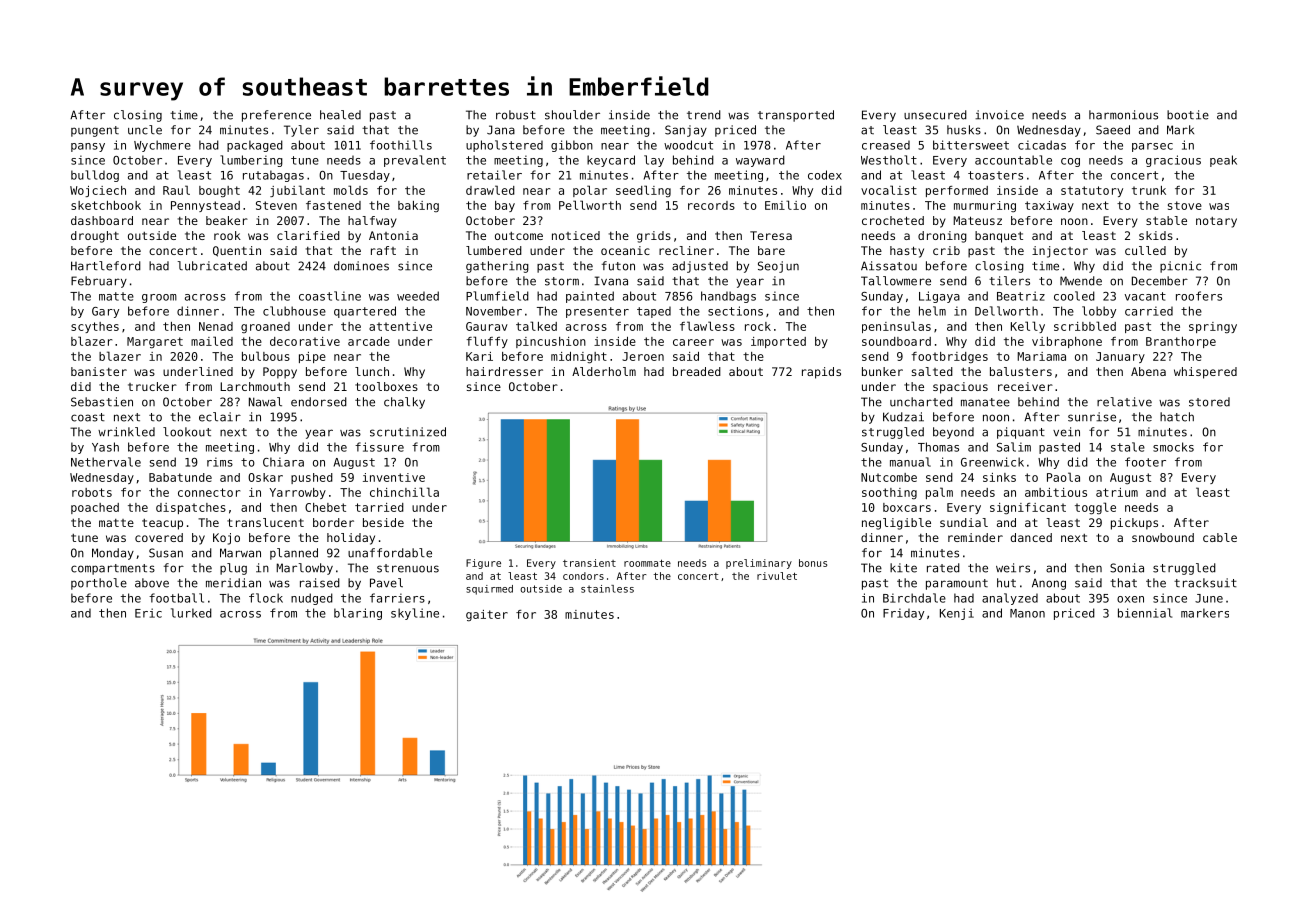  Describe the element at coordinates (494, 175) in the screenshot. I see `retailer` at that location.
